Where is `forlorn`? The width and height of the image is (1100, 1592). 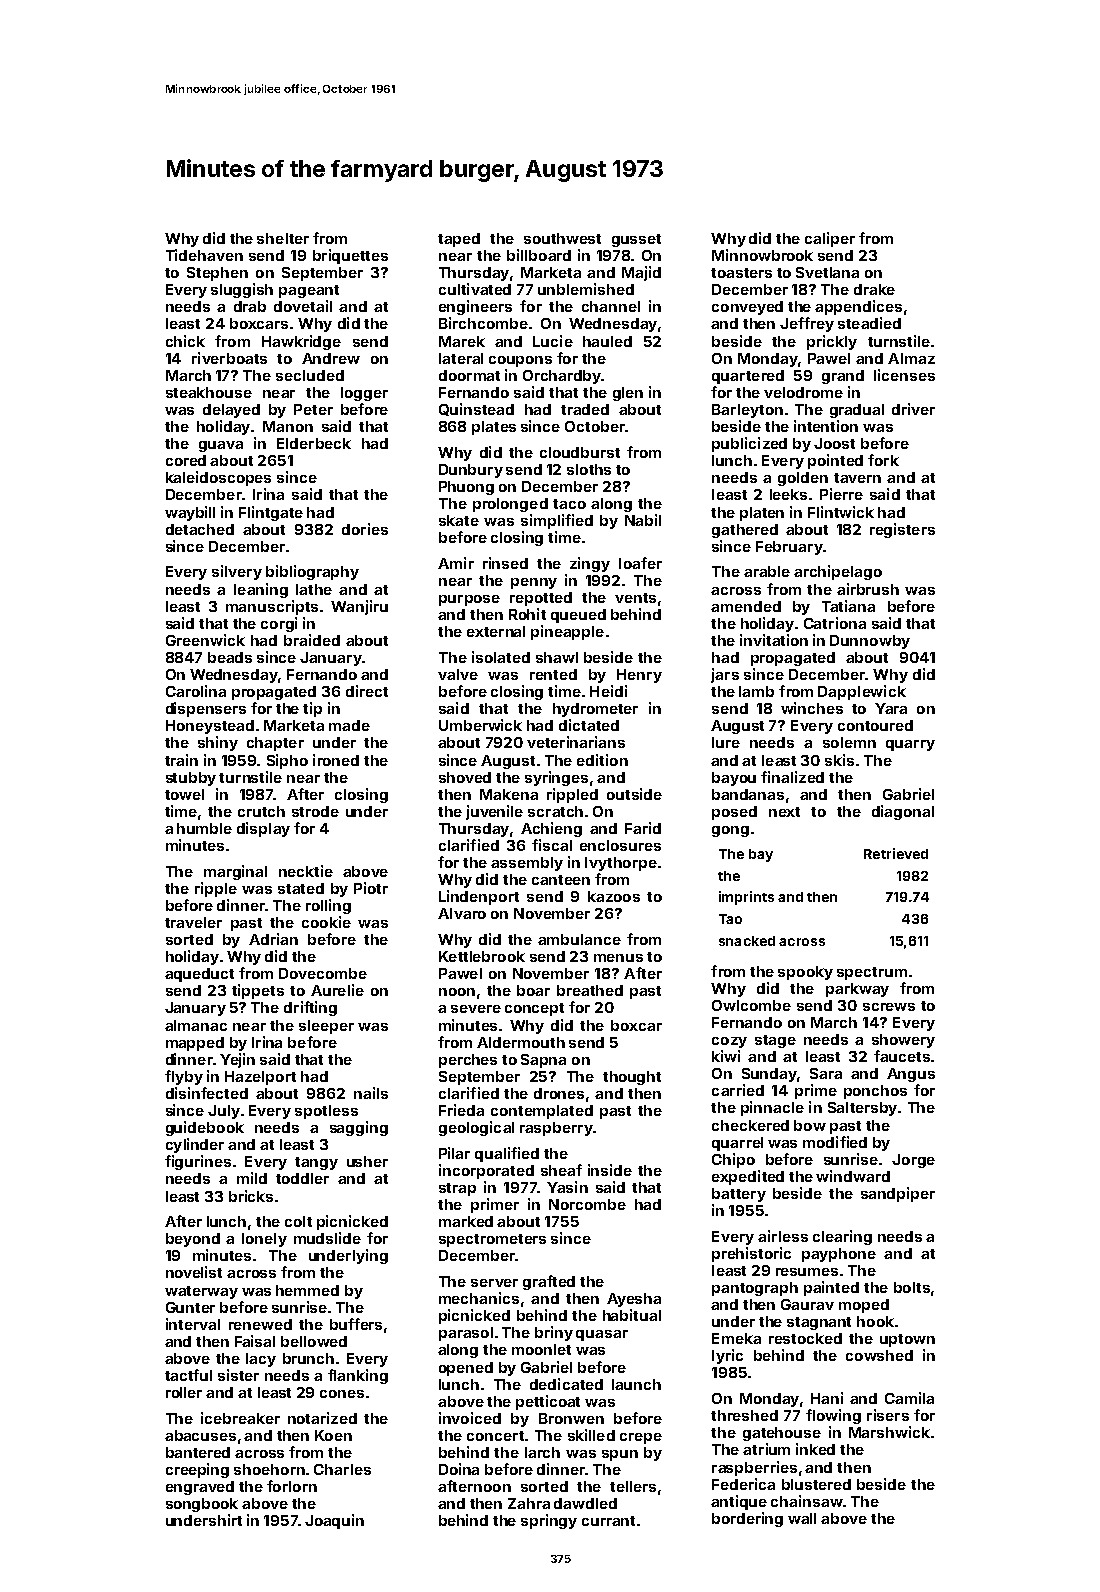 forlorn is located at coordinates (292, 1486).
